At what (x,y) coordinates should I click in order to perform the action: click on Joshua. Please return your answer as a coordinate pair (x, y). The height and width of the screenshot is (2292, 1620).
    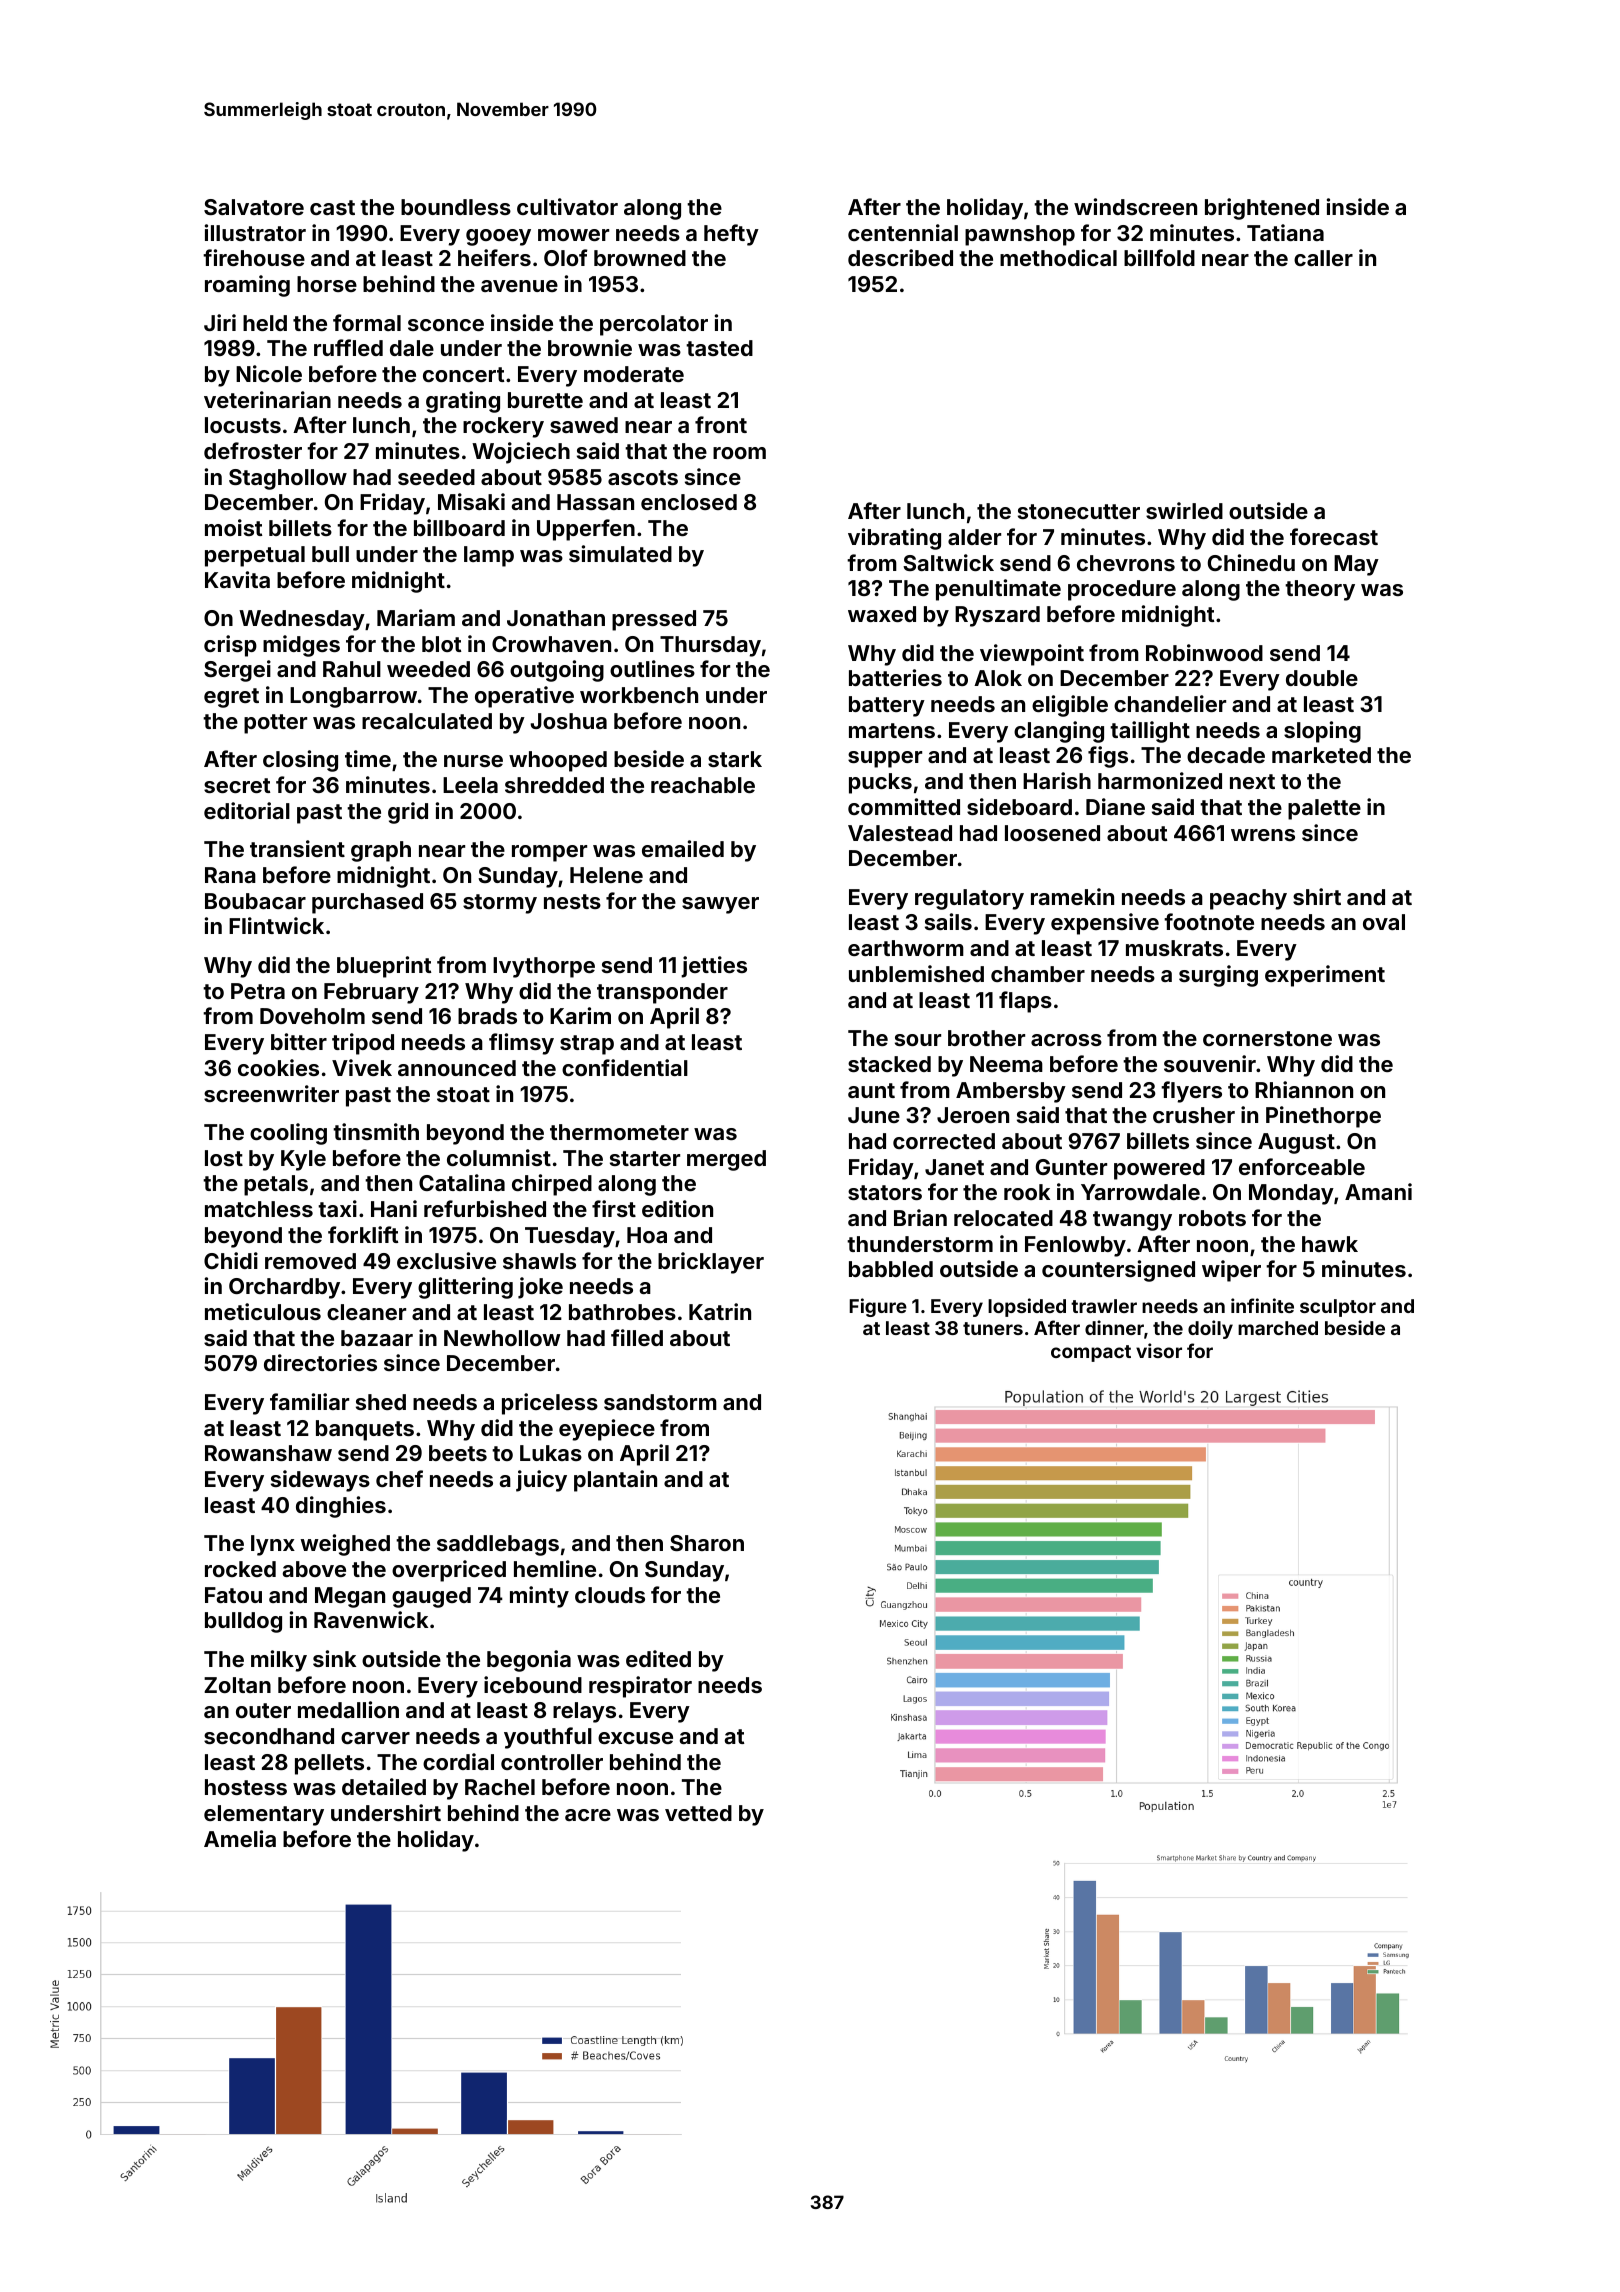
    Looking at the image, I should click on (568, 721).
